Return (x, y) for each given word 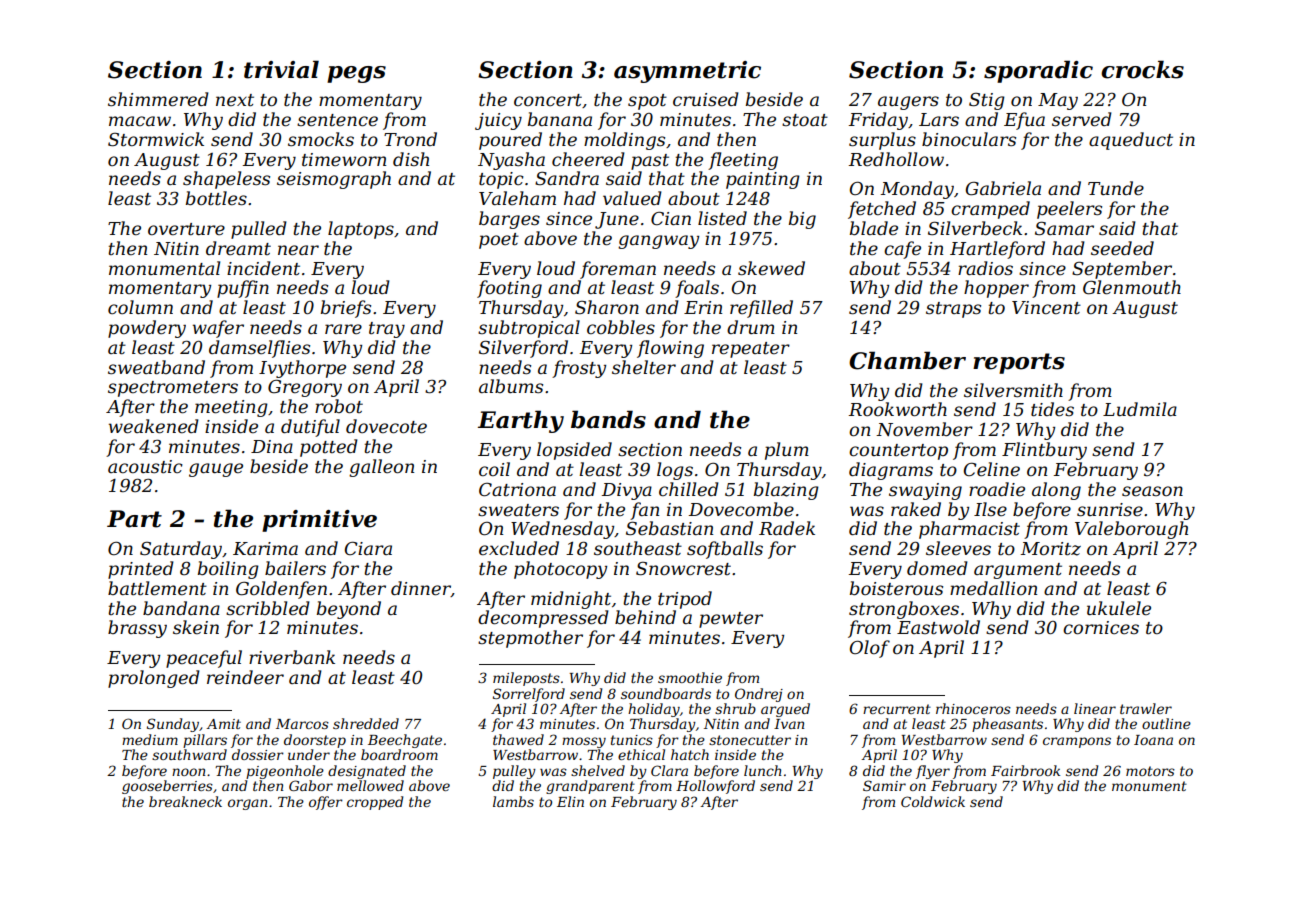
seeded (1122, 248)
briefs (346, 309)
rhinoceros (973, 708)
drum (751, 327)
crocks (1142, 69)
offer (326, 803)
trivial (281, 69)
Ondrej (759, 695)
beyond (349, 610)
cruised (706, 99)
